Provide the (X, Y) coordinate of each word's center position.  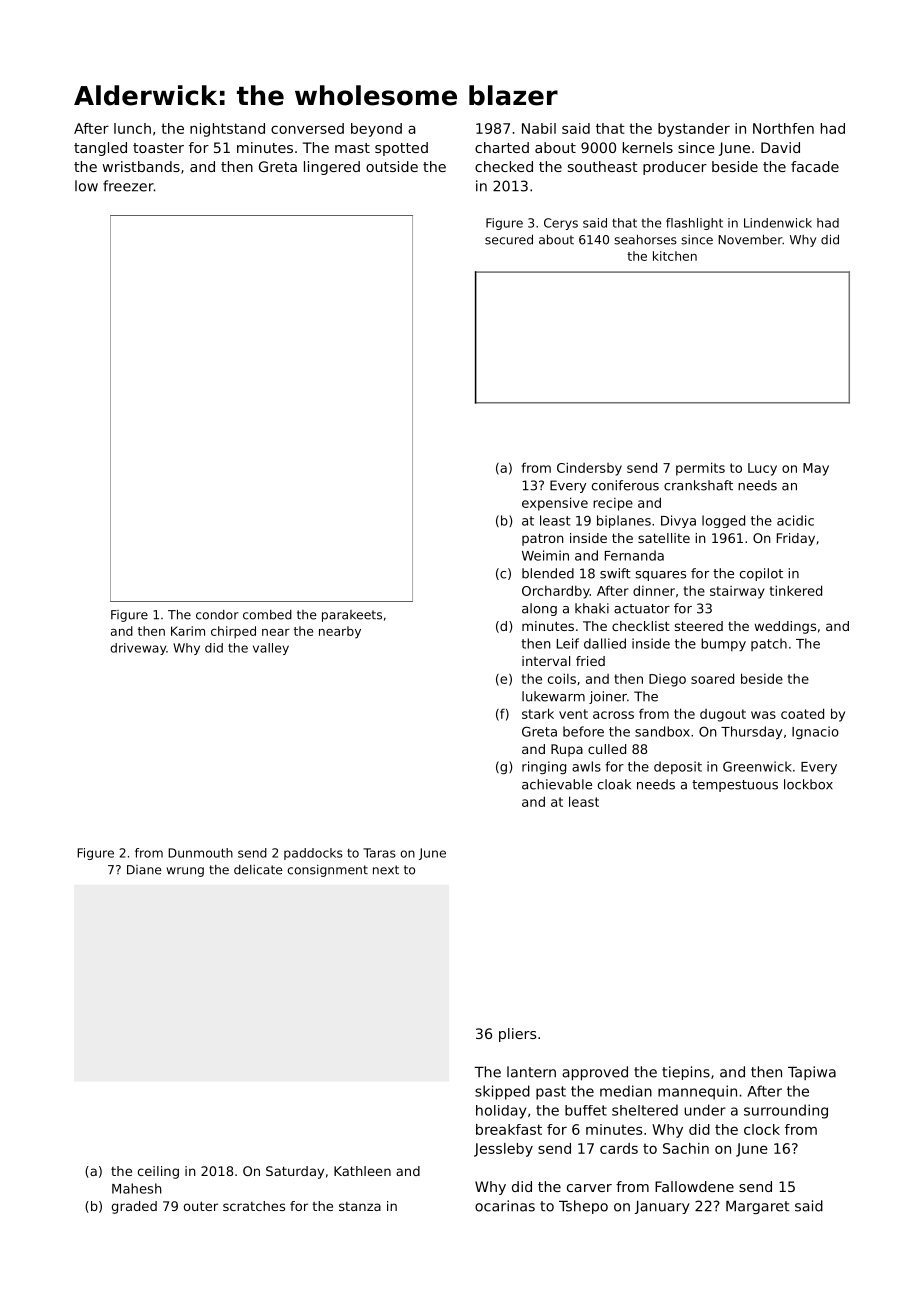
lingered (332, 168)
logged (723, 521)
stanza (360, 1206)
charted (502, 147)
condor (217, 615)
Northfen (783, 128)
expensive (555, 504)
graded (134, 1207)
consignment (327, 871)
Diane (144, 870)
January (662, 1207)
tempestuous (735, 786)
